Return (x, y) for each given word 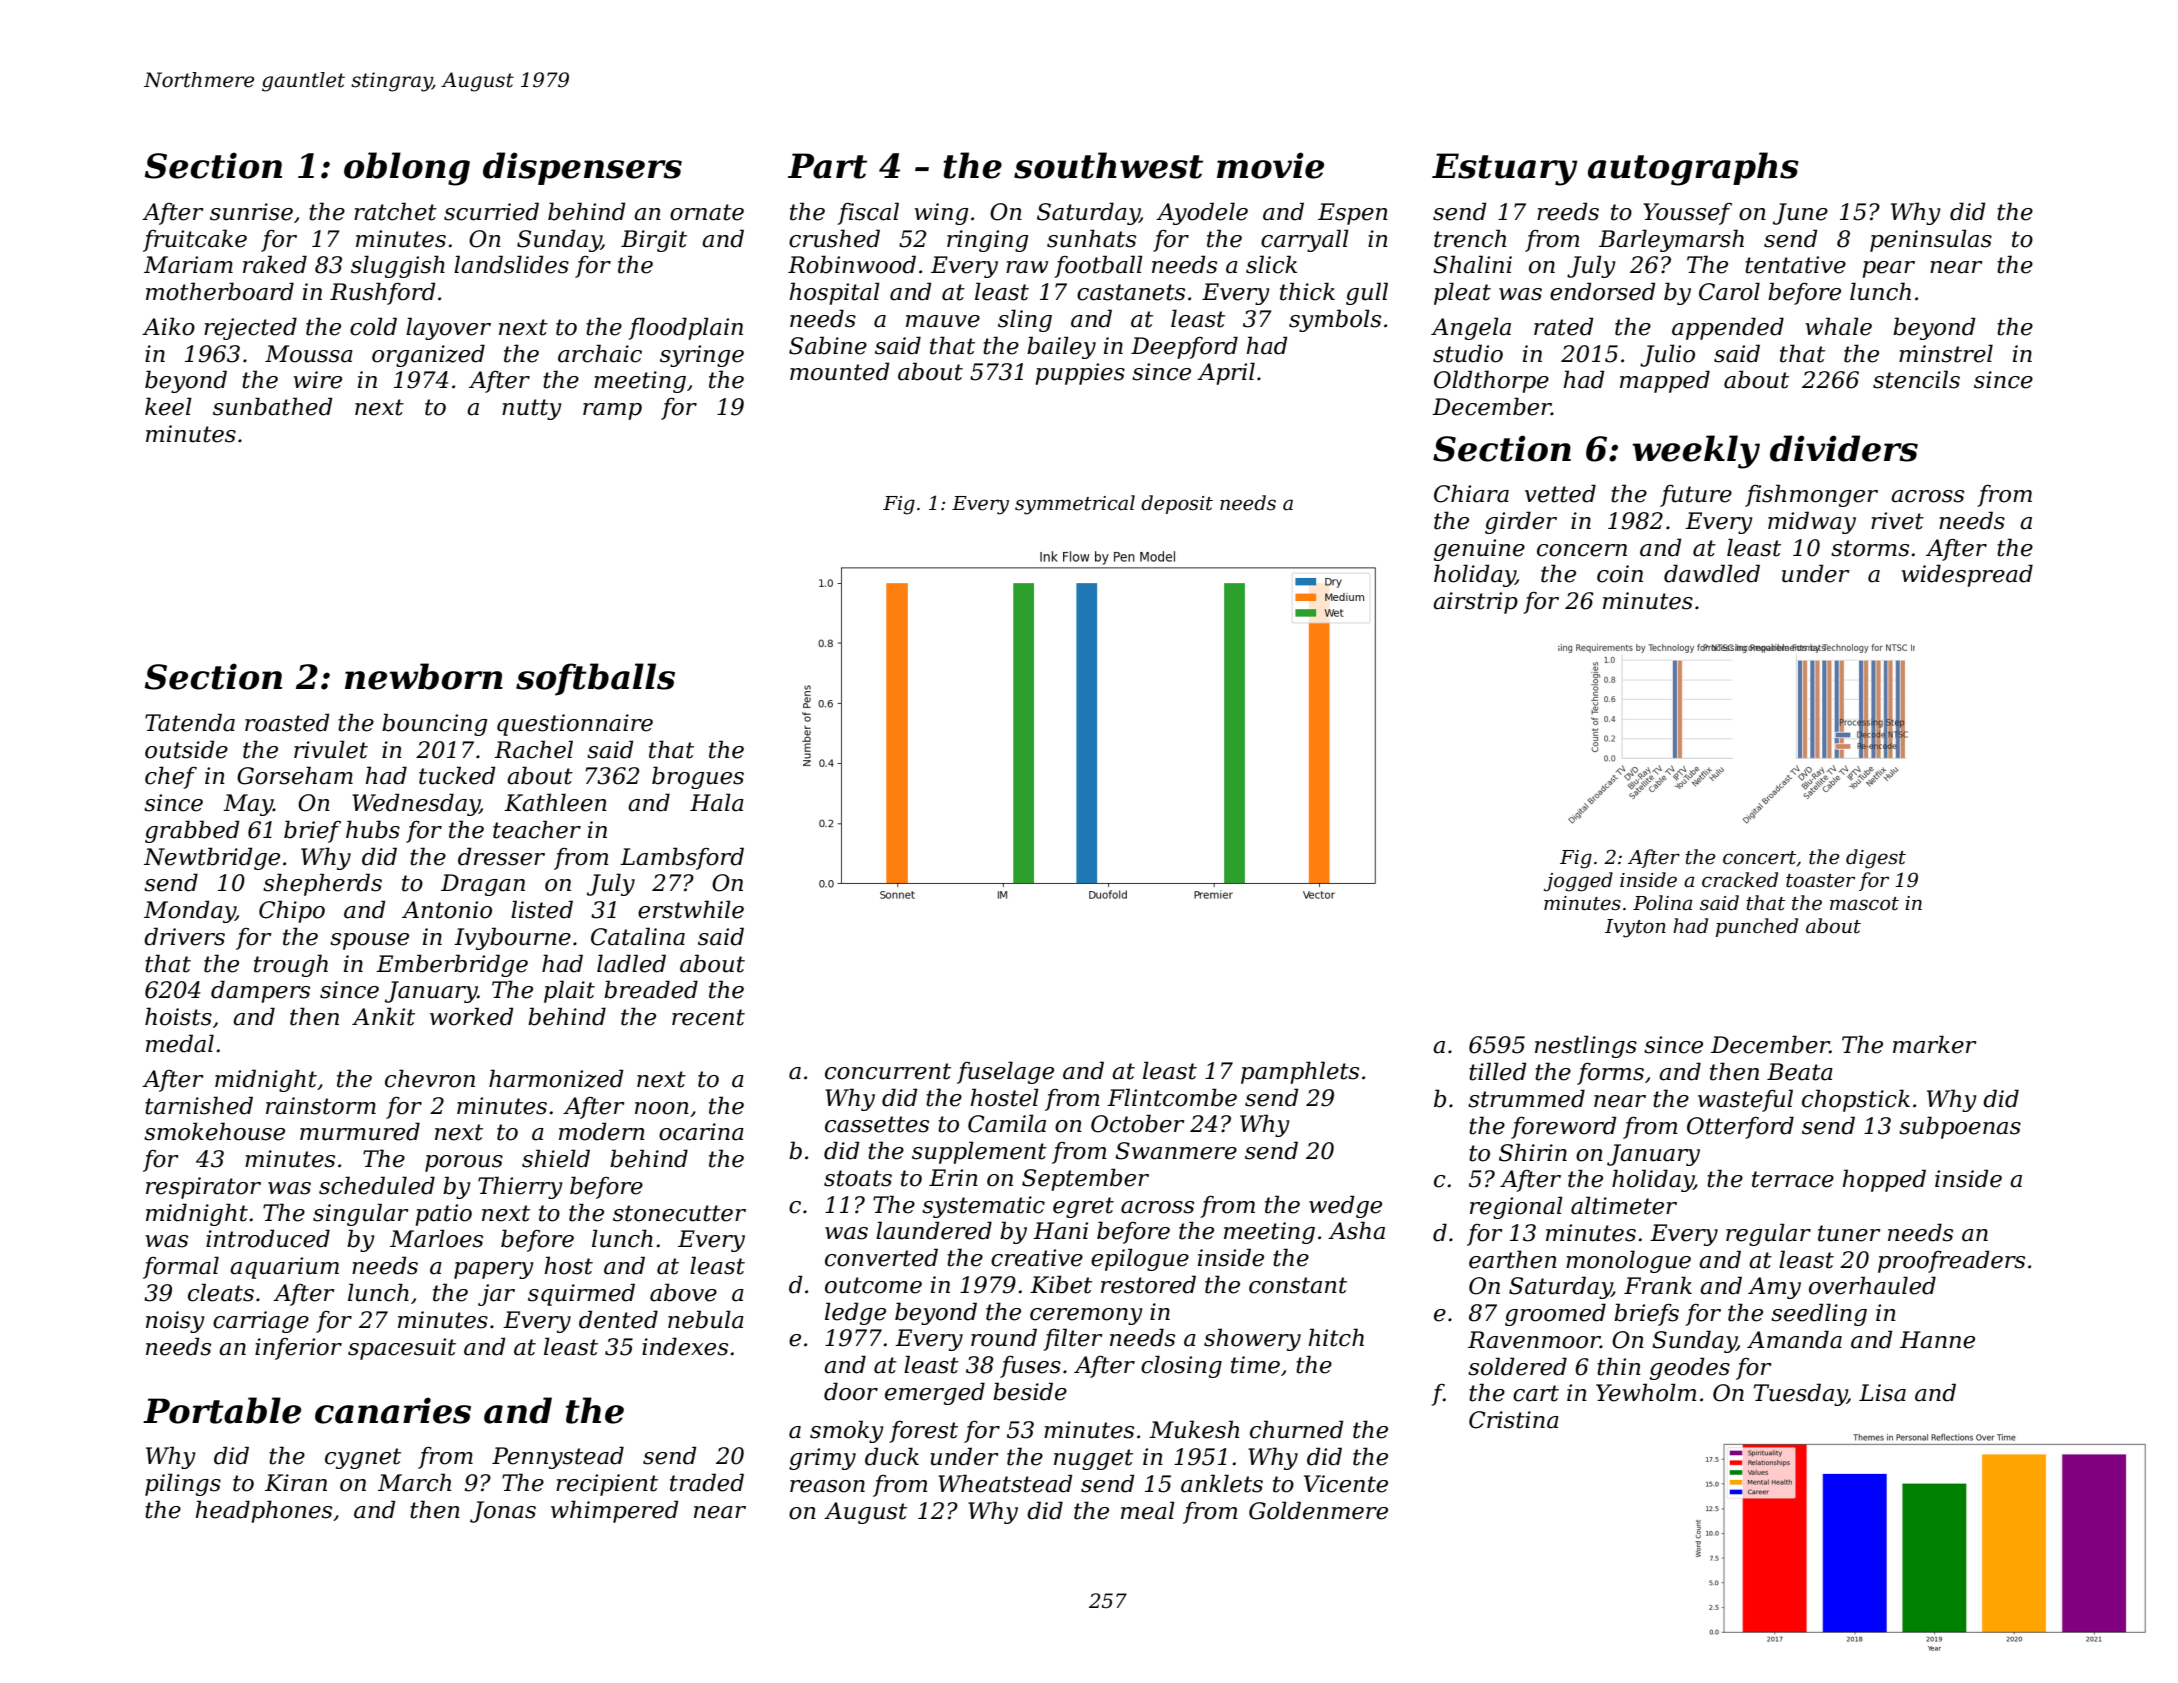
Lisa (1882, 1393)
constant (1298, 1285)
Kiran (296, 1483)
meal (1148, 1510)
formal (181, 1267)
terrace (1793, 1179)
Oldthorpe (1491, 381)
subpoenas (1960, 1127)
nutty (532, 409)
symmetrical (1075, 505)
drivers (184, 936)
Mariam (188, 265)
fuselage (1005, 1072)
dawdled (1712, 573)
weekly (1696, 452)
